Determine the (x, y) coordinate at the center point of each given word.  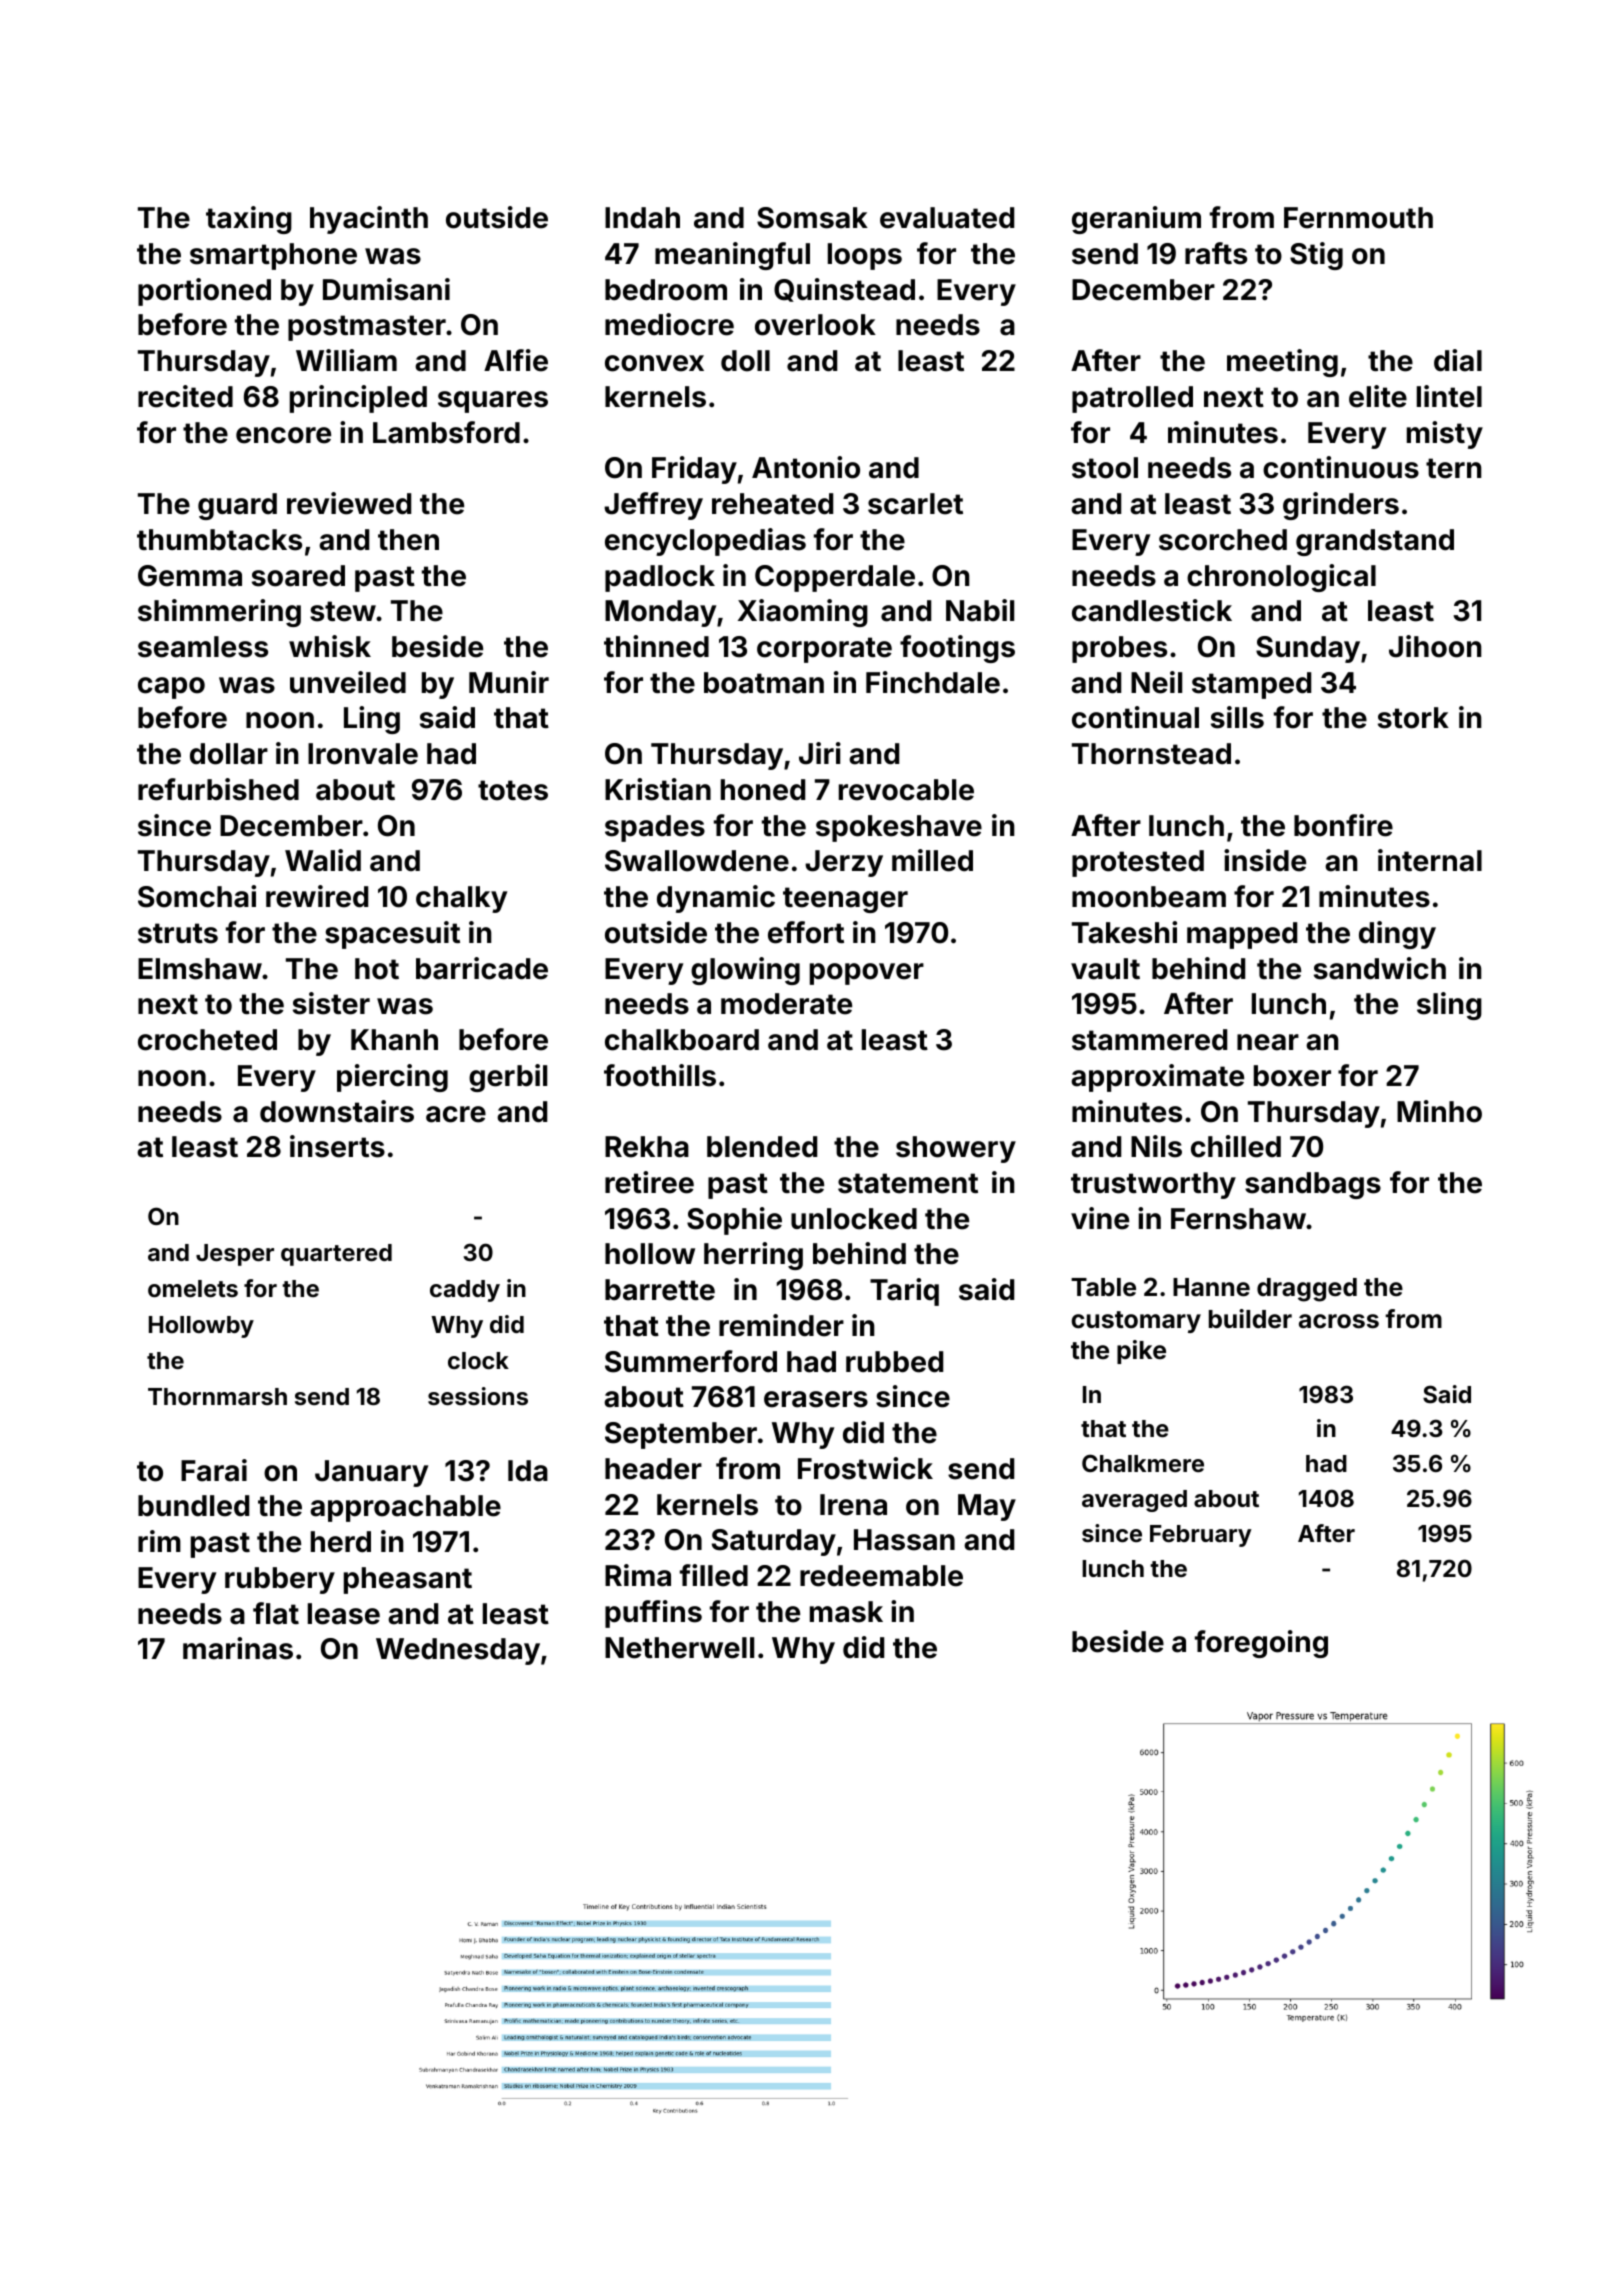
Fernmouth (1358, 218)
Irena (853, 1505)
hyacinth (369, 220)
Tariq (904, 1292)
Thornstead (1151, 754)
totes (513, 790)
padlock (660, 578)
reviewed (349, 503)
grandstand (1375, 542)
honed (763, 790)
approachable (405, 1508)
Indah (642, 218)
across (1339, 1321)
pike (1141, 1352)
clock (478, 1360)
